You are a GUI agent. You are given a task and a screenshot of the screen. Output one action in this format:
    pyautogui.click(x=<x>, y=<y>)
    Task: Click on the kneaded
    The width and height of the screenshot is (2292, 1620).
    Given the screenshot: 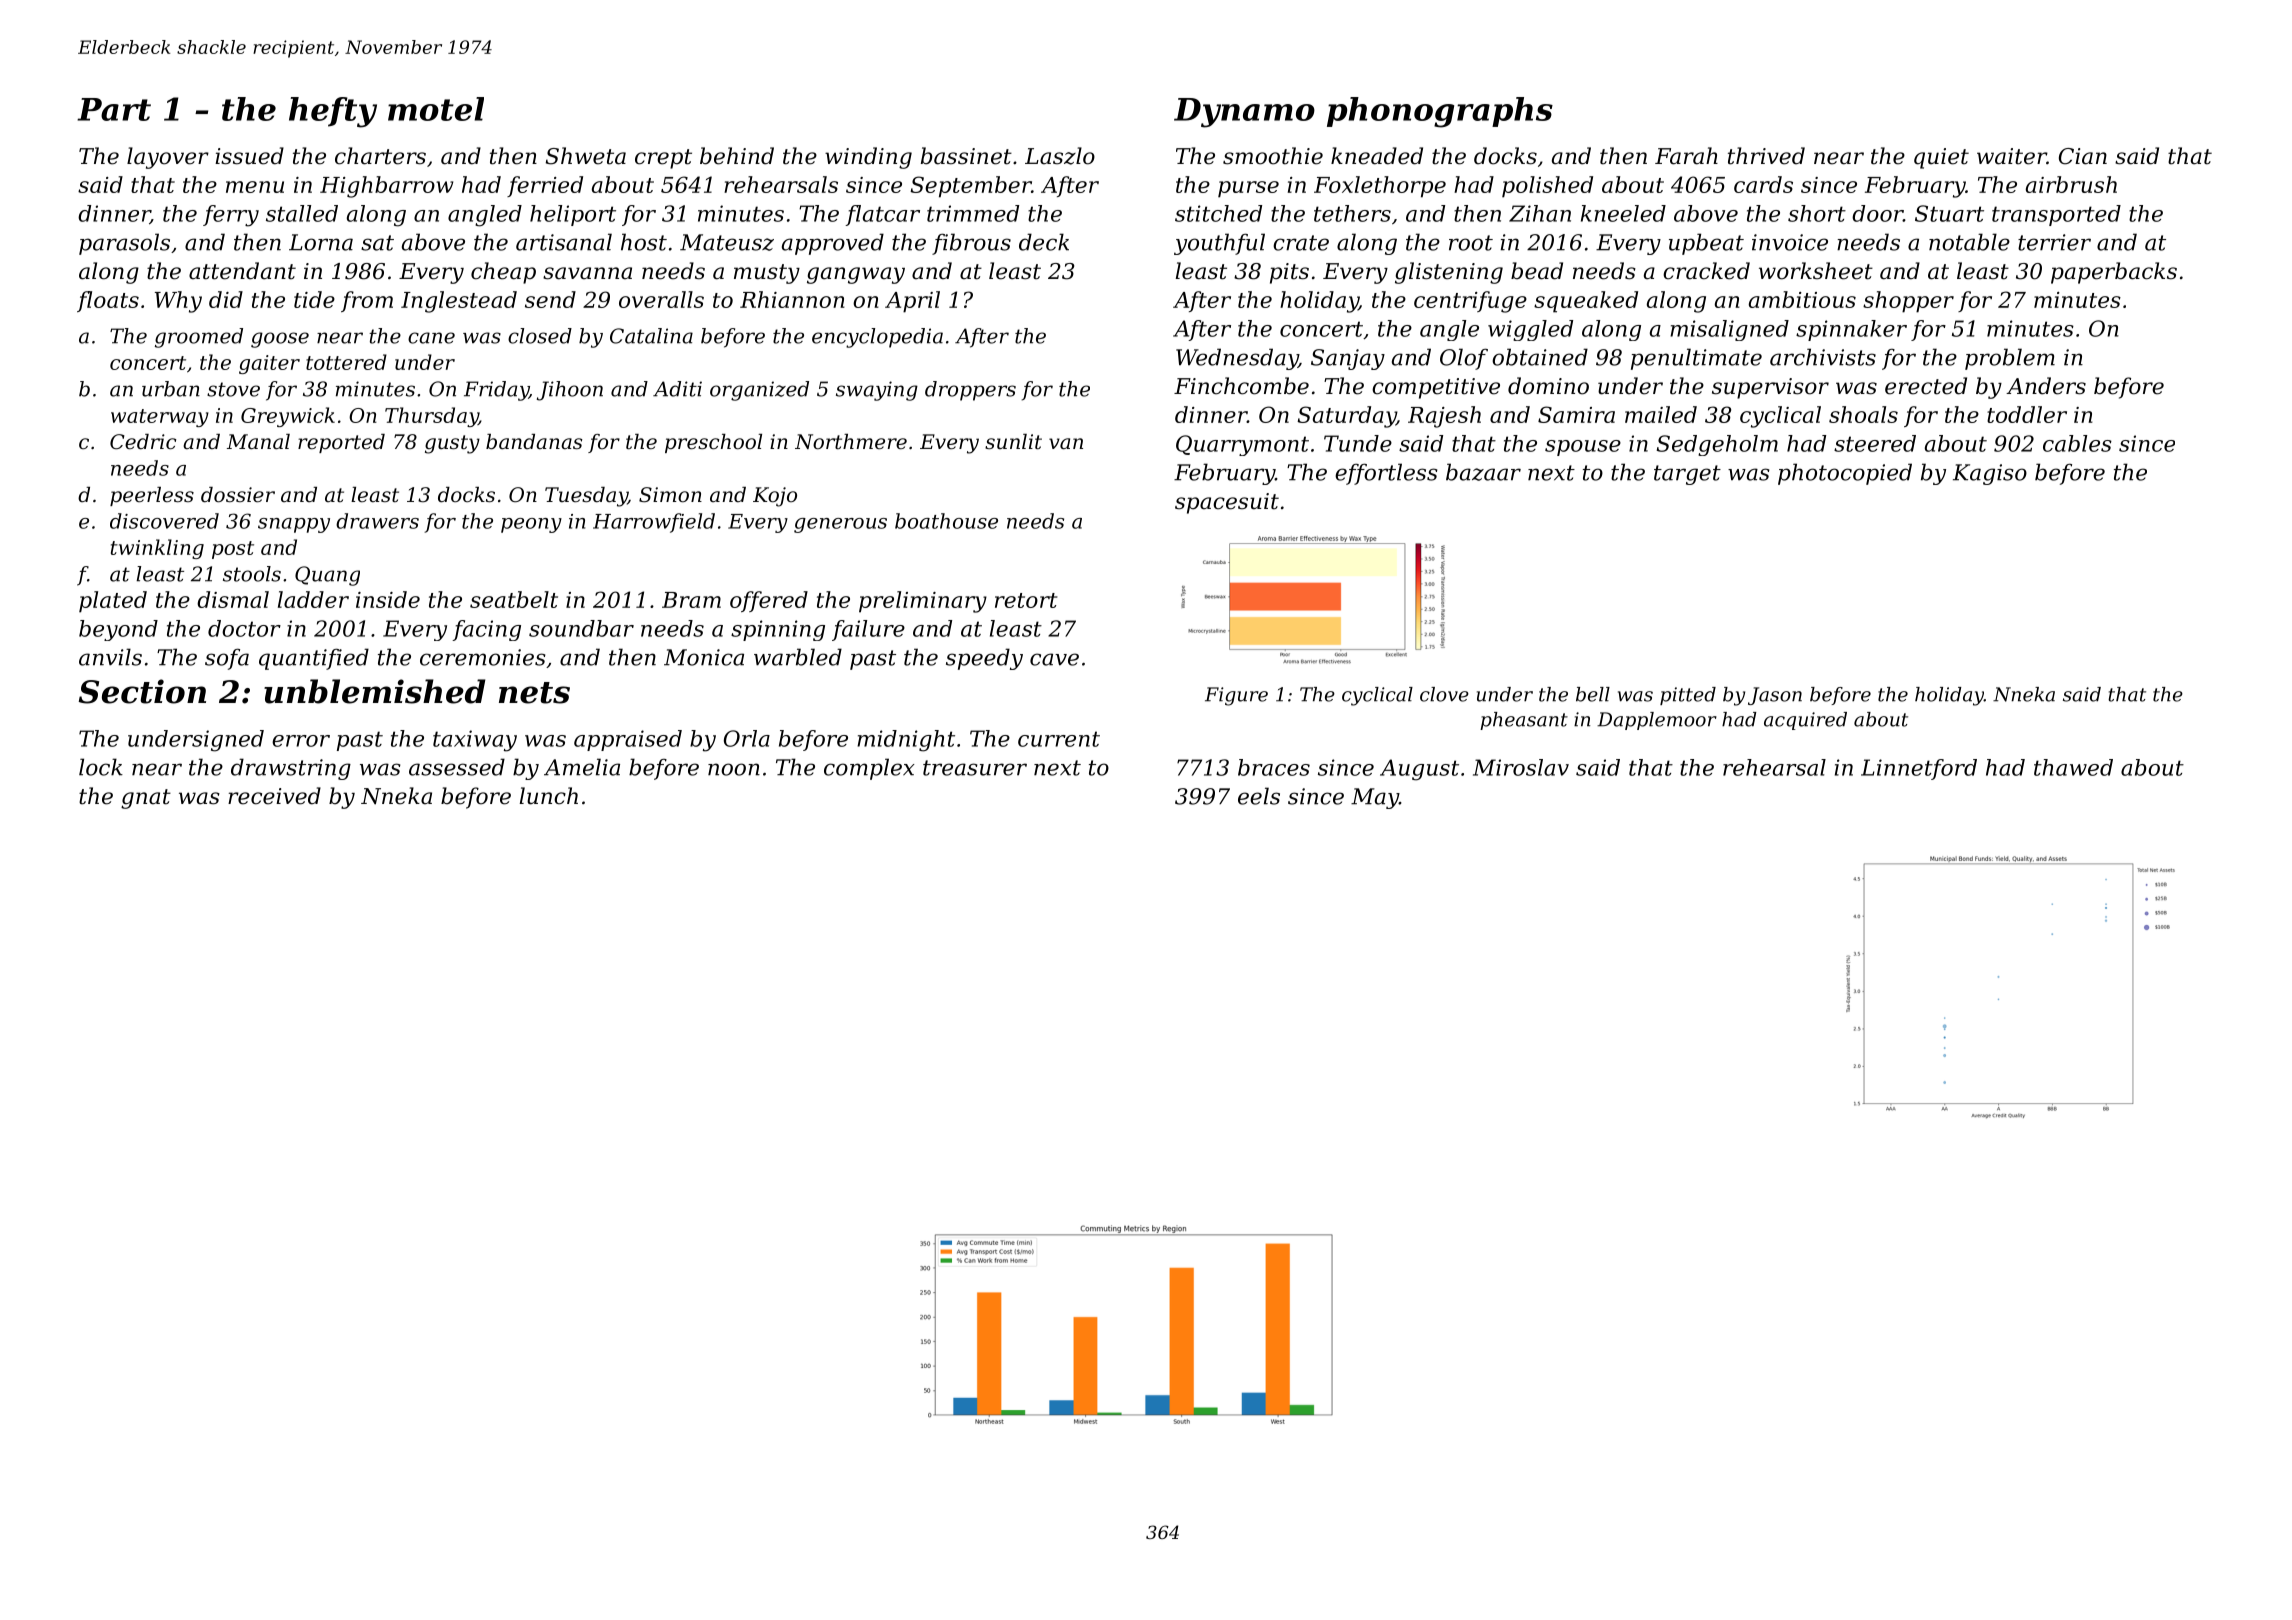 What is the action you would take?
    pyautogui.click(x=1377, y=156)
